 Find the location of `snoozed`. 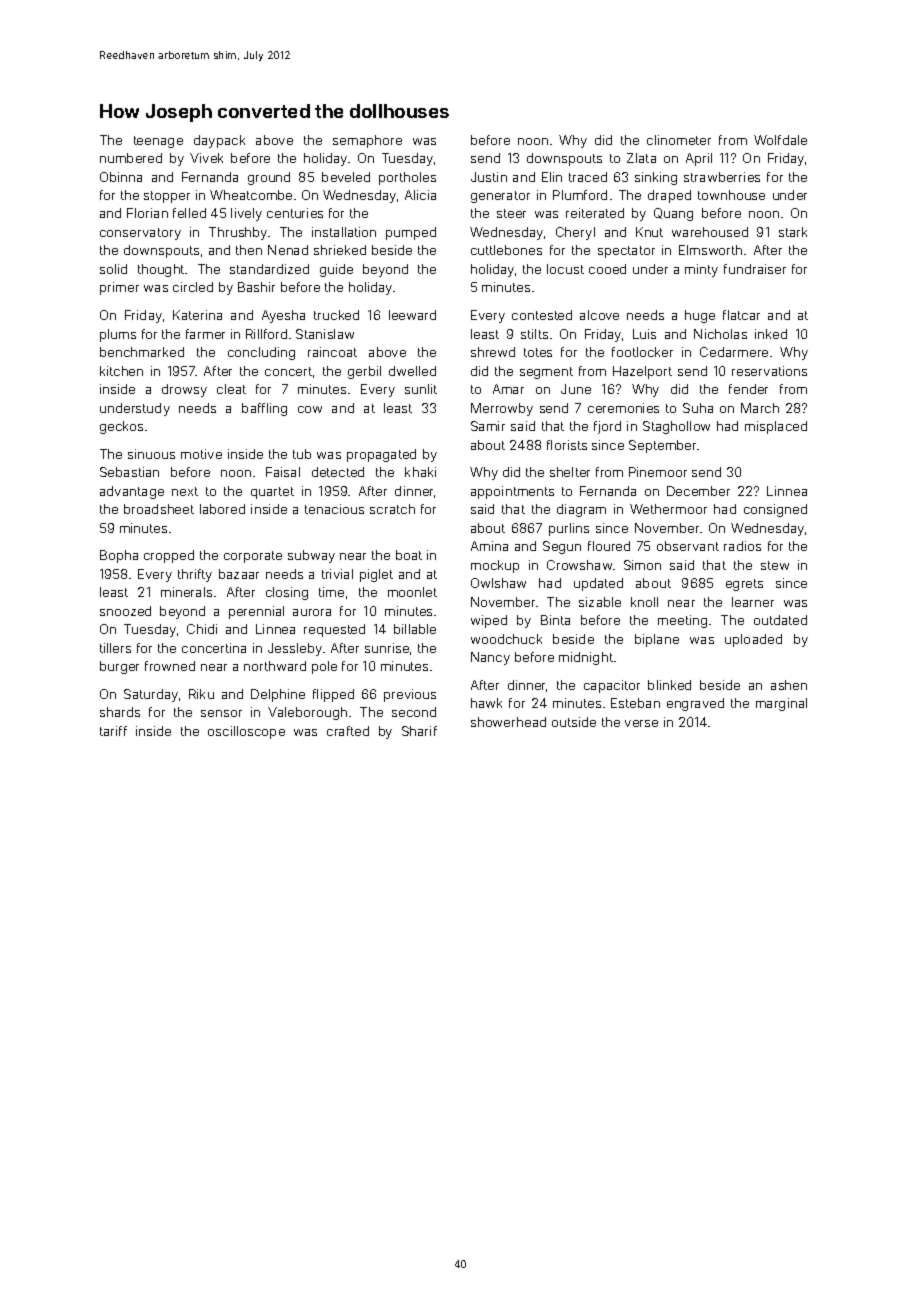

snoozed is located at coordinates (125, 611).
